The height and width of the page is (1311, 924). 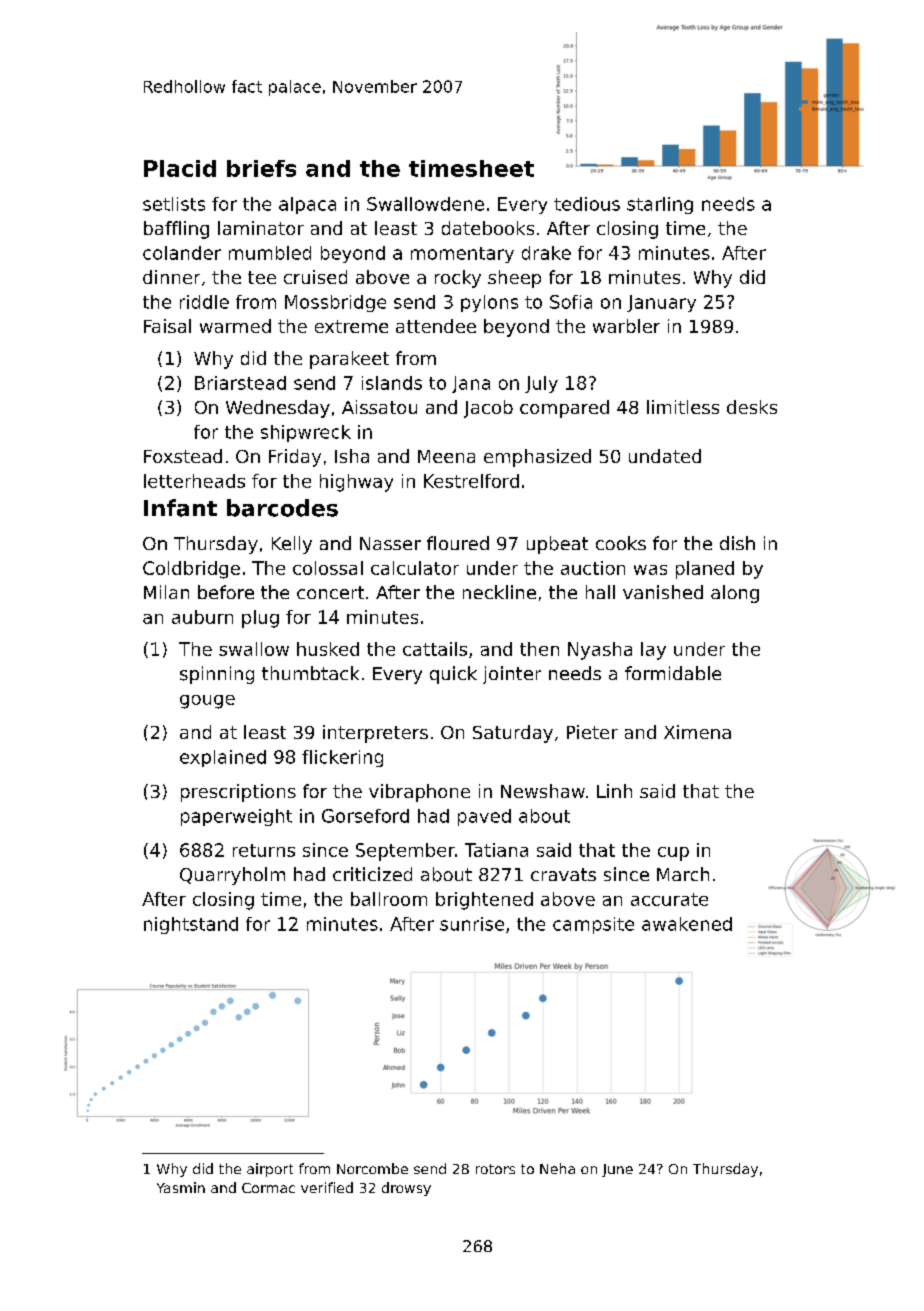 What do you see at coordinates (261, 168) in the page?
I see `briefs` at bounding box center [261, 168].
